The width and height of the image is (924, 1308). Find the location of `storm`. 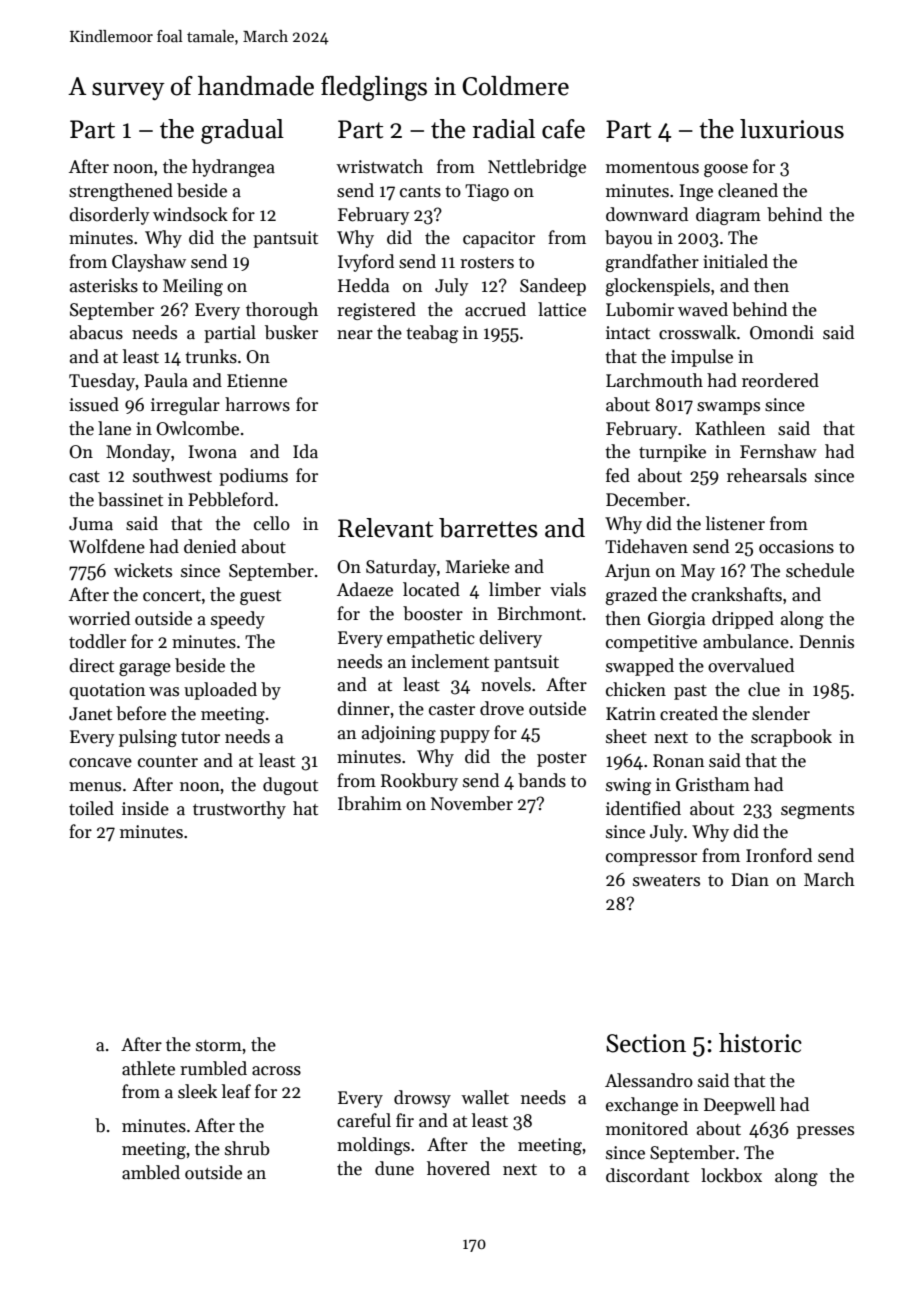

storm is located at coordinates (219, 1046).
